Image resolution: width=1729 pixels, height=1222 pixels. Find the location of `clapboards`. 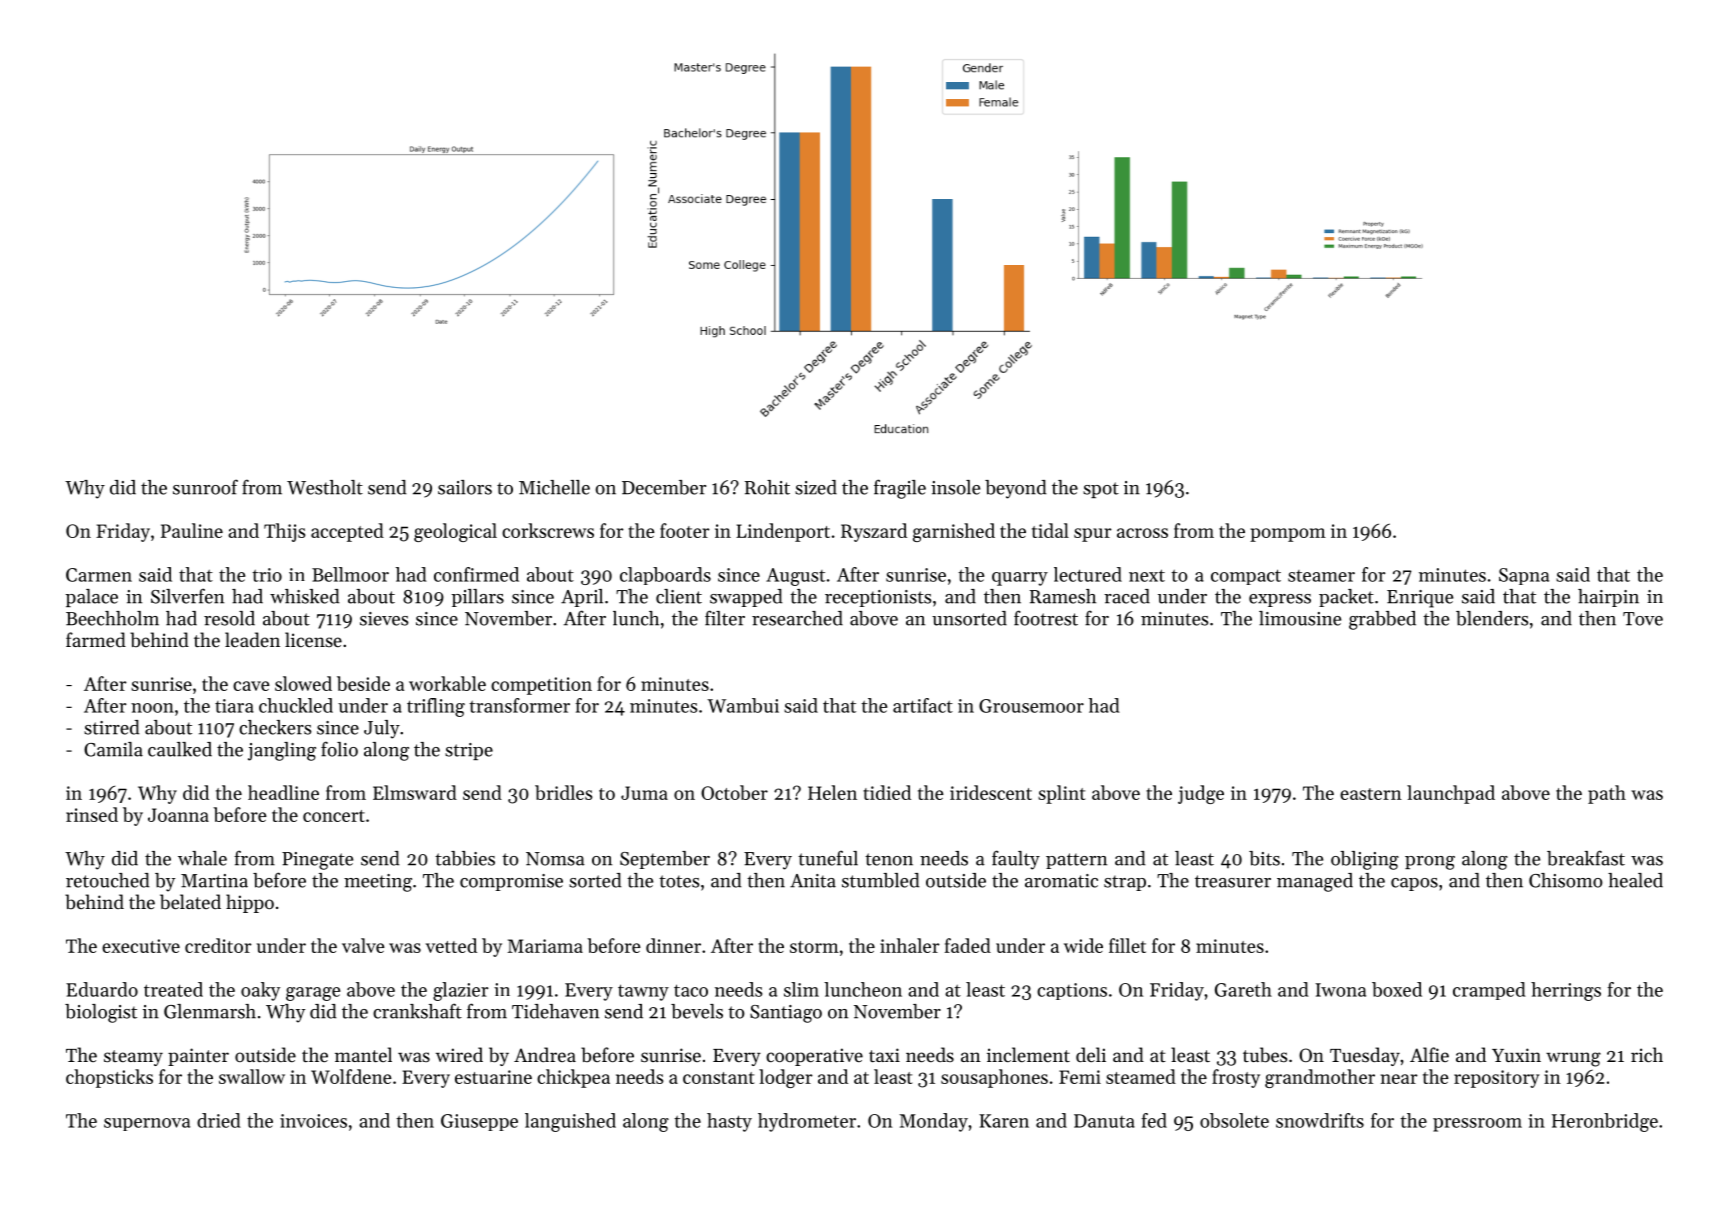

clapboards is located at coordinates (665, 576).
